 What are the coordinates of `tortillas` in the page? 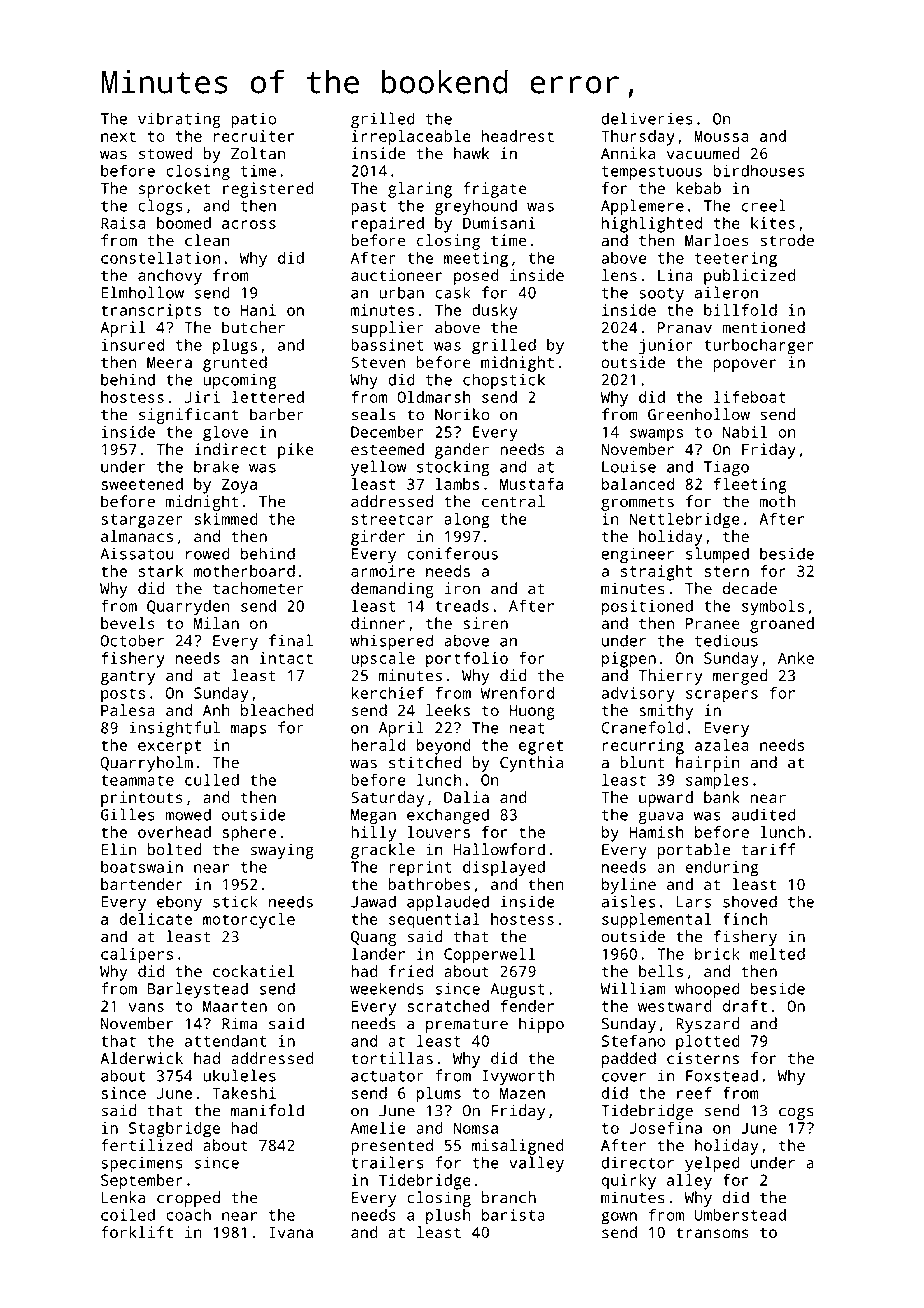 It's located at (392, 1058).
